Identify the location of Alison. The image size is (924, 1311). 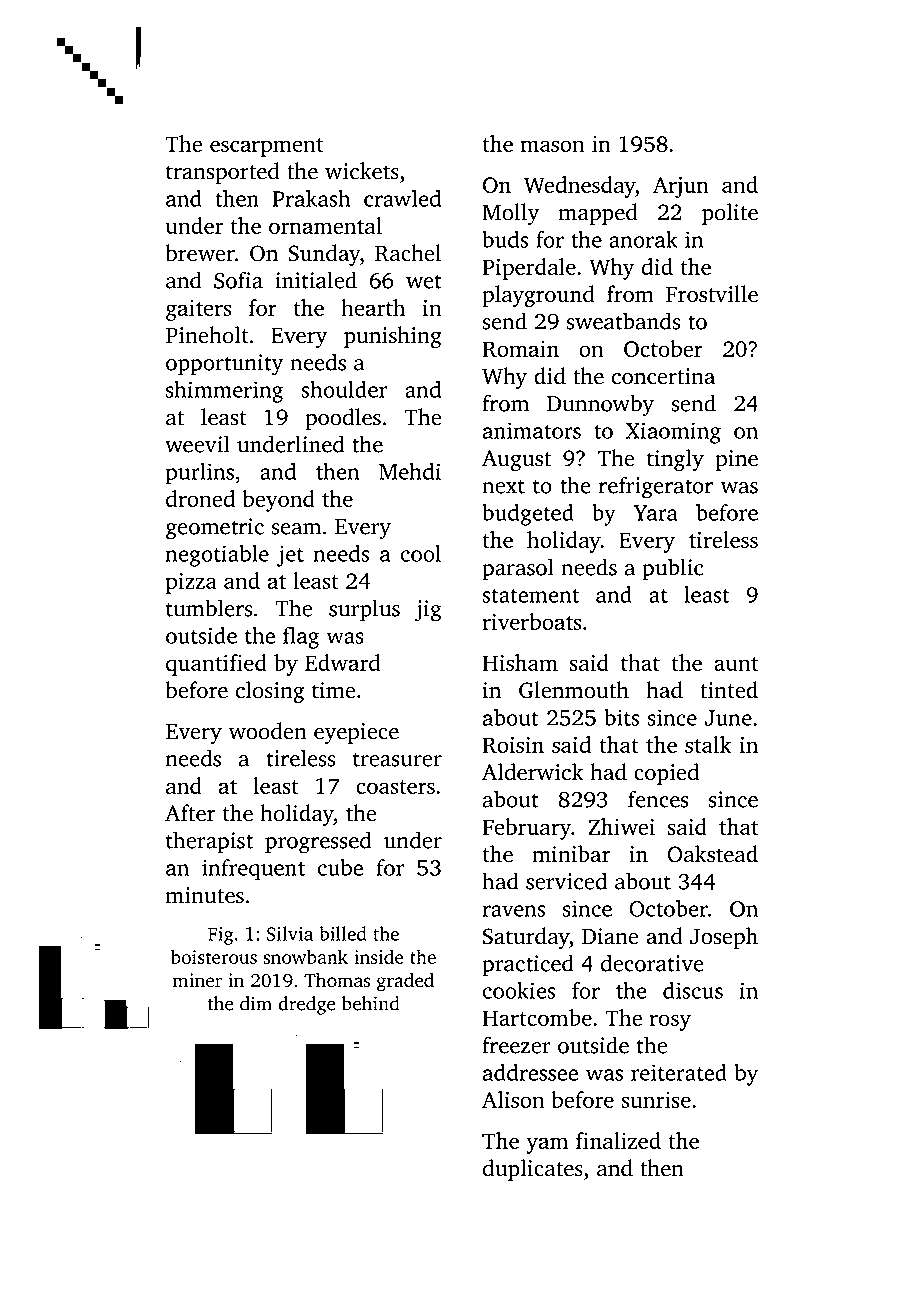
(513, 1099).
